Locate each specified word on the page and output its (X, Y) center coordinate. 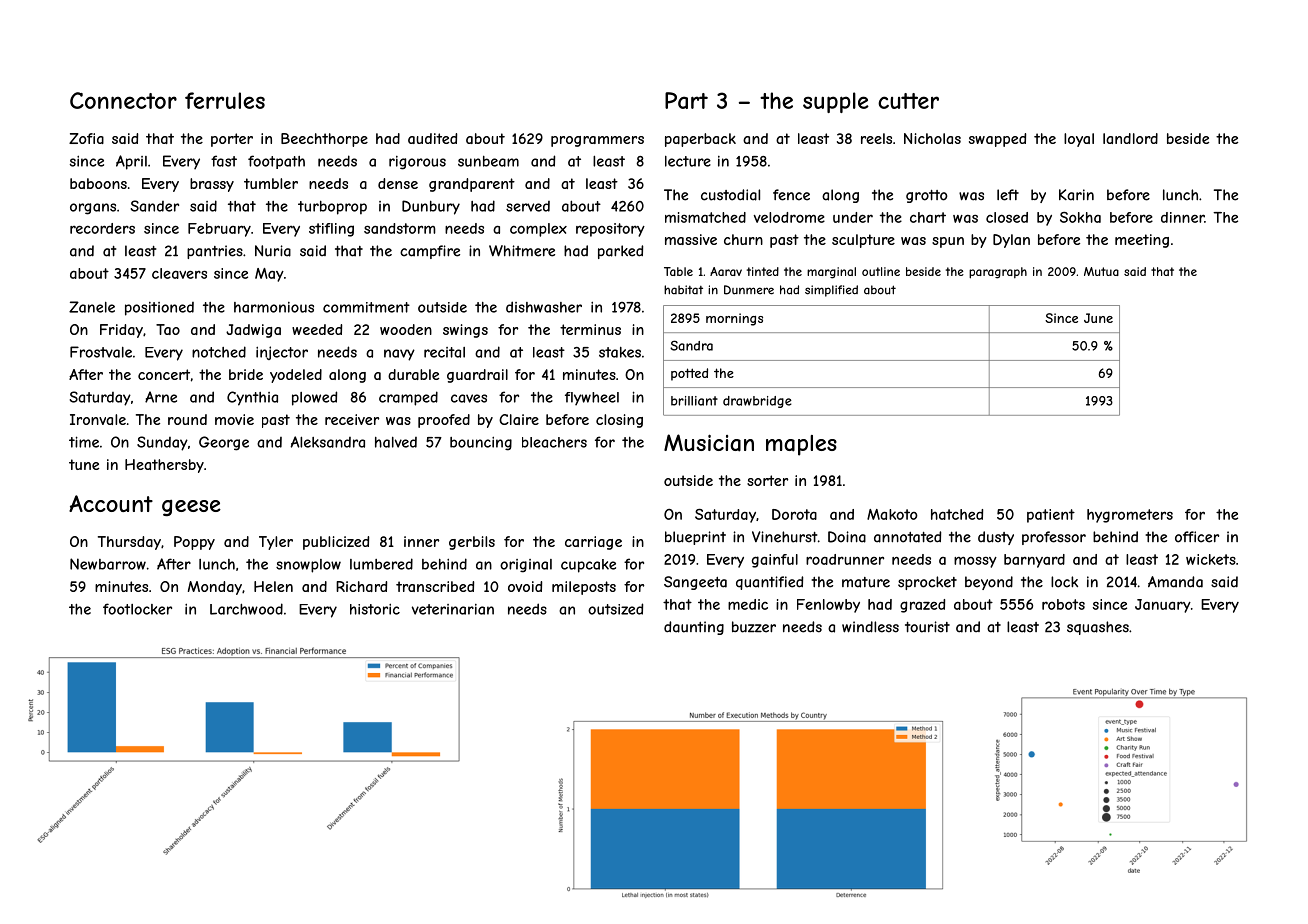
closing (619, 421)
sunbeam (488, 161)
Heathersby (164, 466)
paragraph (998, 273)
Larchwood (246, 609)
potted (689, 374)
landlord (1130, 138)
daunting (694, 628)
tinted (763, 271)
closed (1007, 217)
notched (219, 352)
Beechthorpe (324, 140)
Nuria (273, 251)
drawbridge (757, 402)
